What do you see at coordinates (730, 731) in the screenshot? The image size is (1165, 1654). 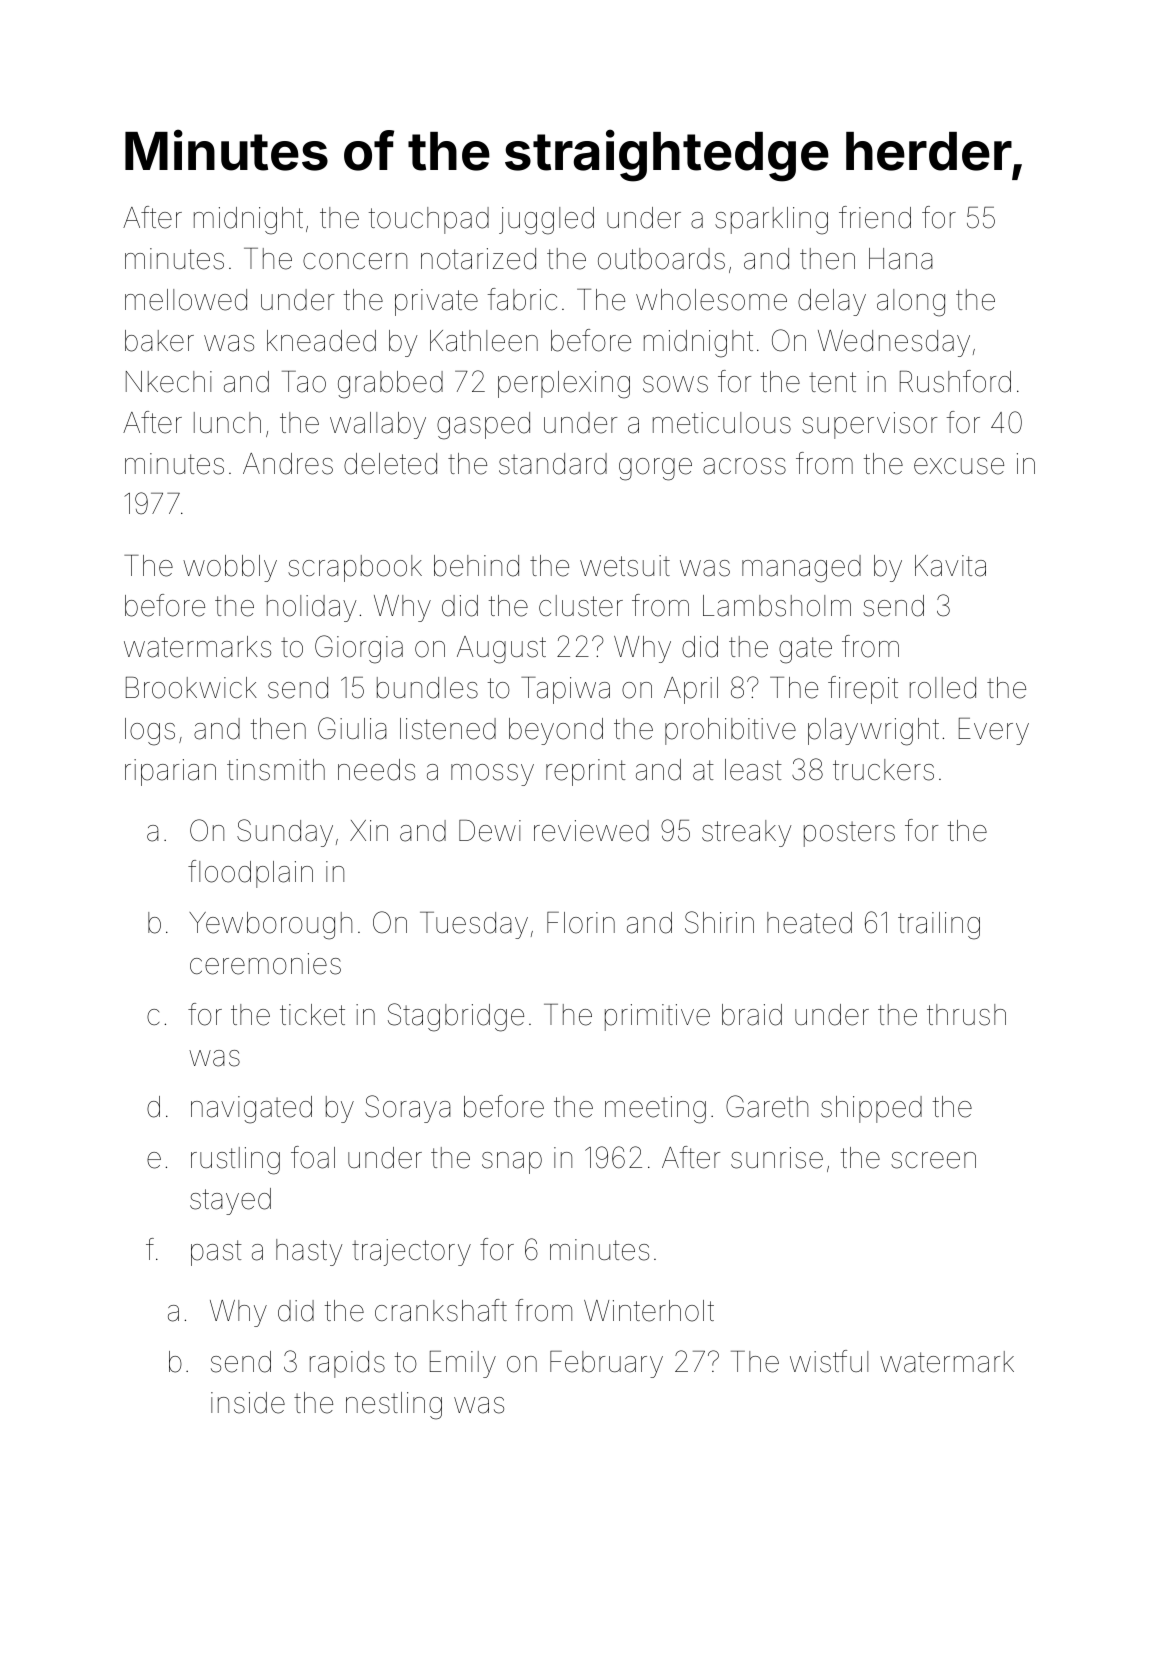 I see `prohibitive` at bounding box center [730, 731].
